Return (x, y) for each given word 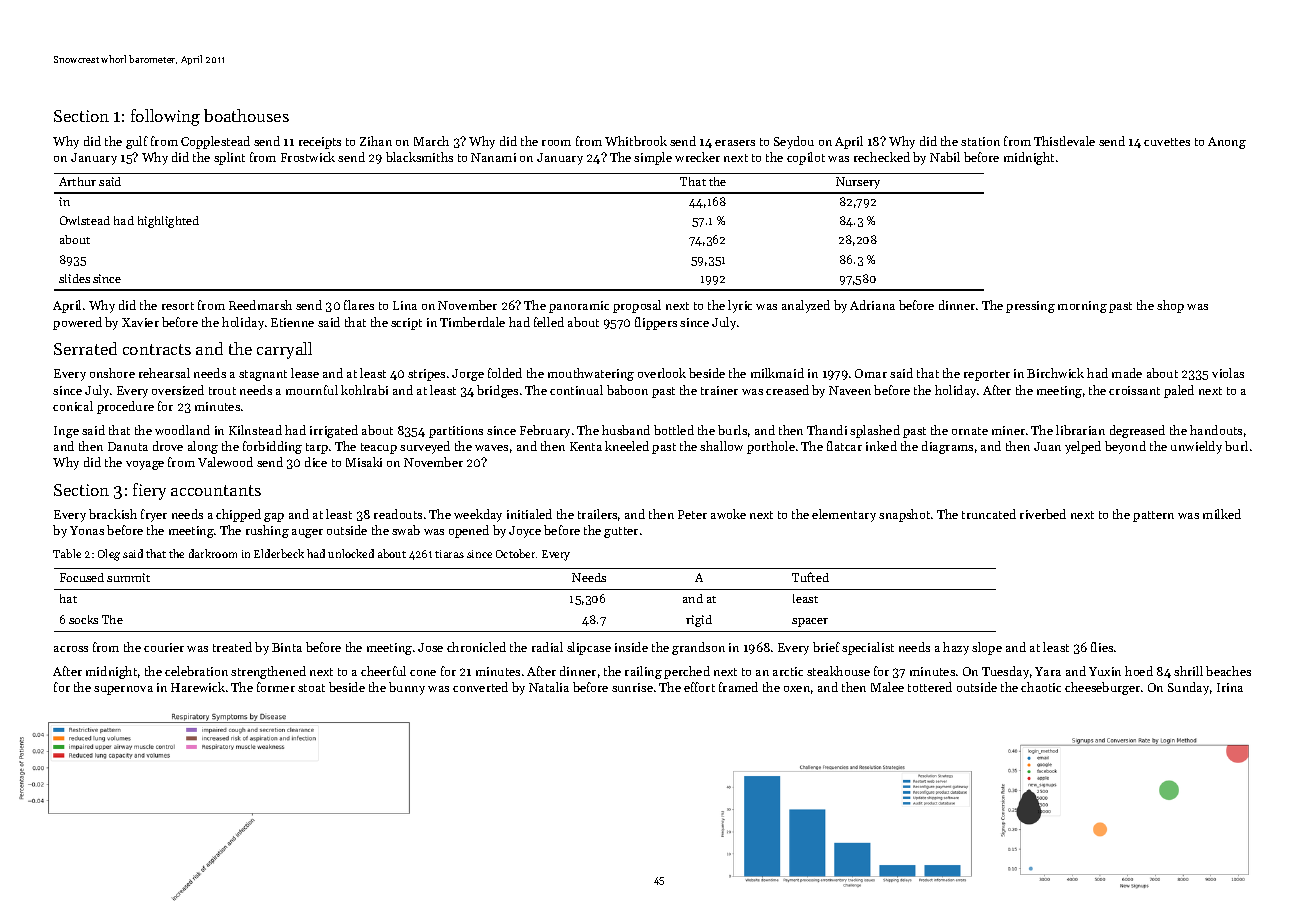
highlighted (168, 222)
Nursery (858, 183)
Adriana (872, 305)
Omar (871, 373)
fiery (149, 491)
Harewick (198, 687)
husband (626, 430)
